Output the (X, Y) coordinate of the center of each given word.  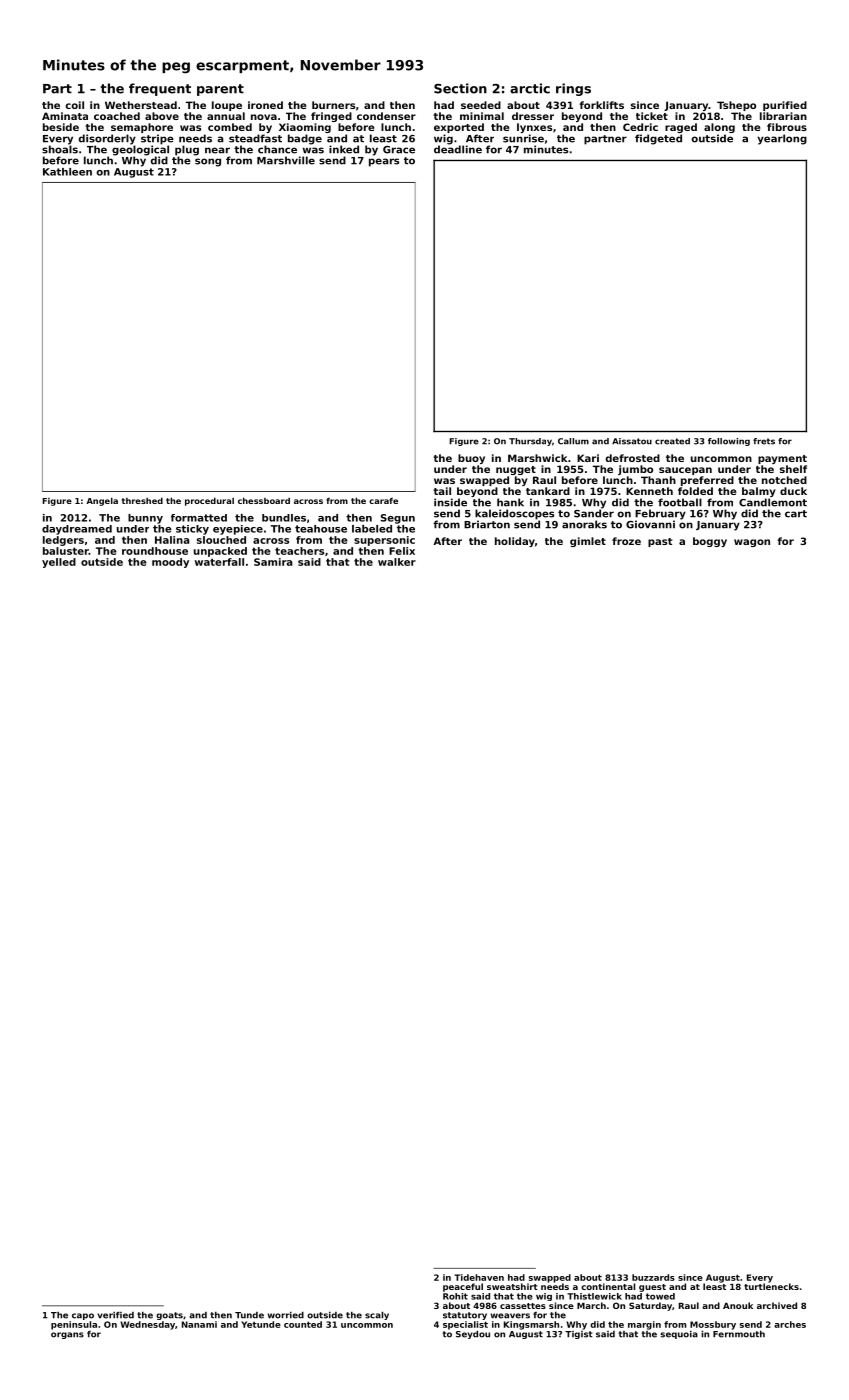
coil (74, 105)
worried (286, 1315)
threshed (142, 500)
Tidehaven (479, 1277)
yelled (59, 563)
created (672, 441)
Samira (273, 562)
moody (170, 563)
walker (397, 562)
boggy (710, 542)
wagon (752, 543)
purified (785, 106)
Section (460, 88)
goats (169, 1316)
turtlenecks (771, 1286)
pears (384, 162)
